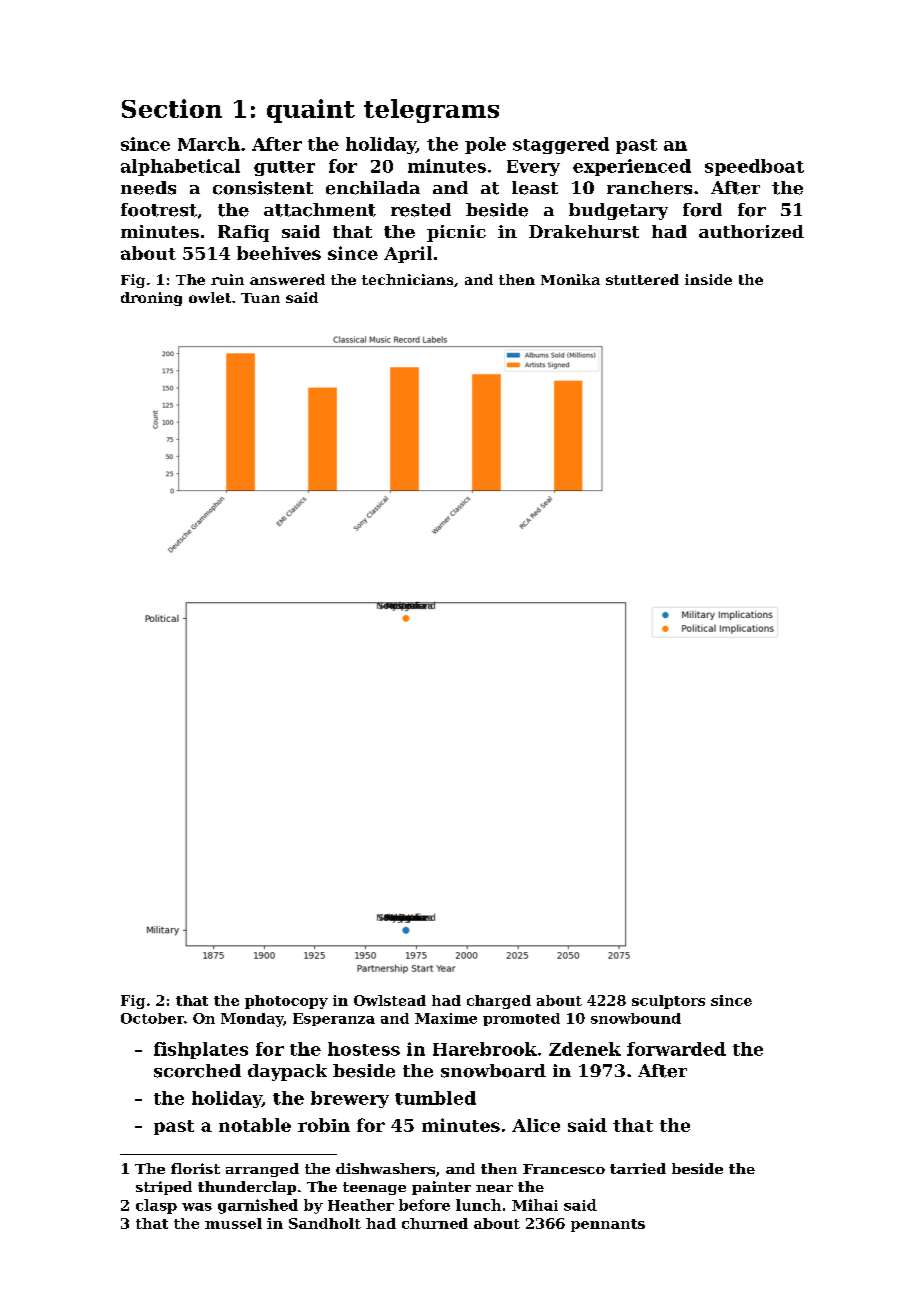 The height and width of the screenshot is (1308, 924). Describe the element at coordinates (325, 1223) in the screenshot. I see `Sandholt` at that location.
